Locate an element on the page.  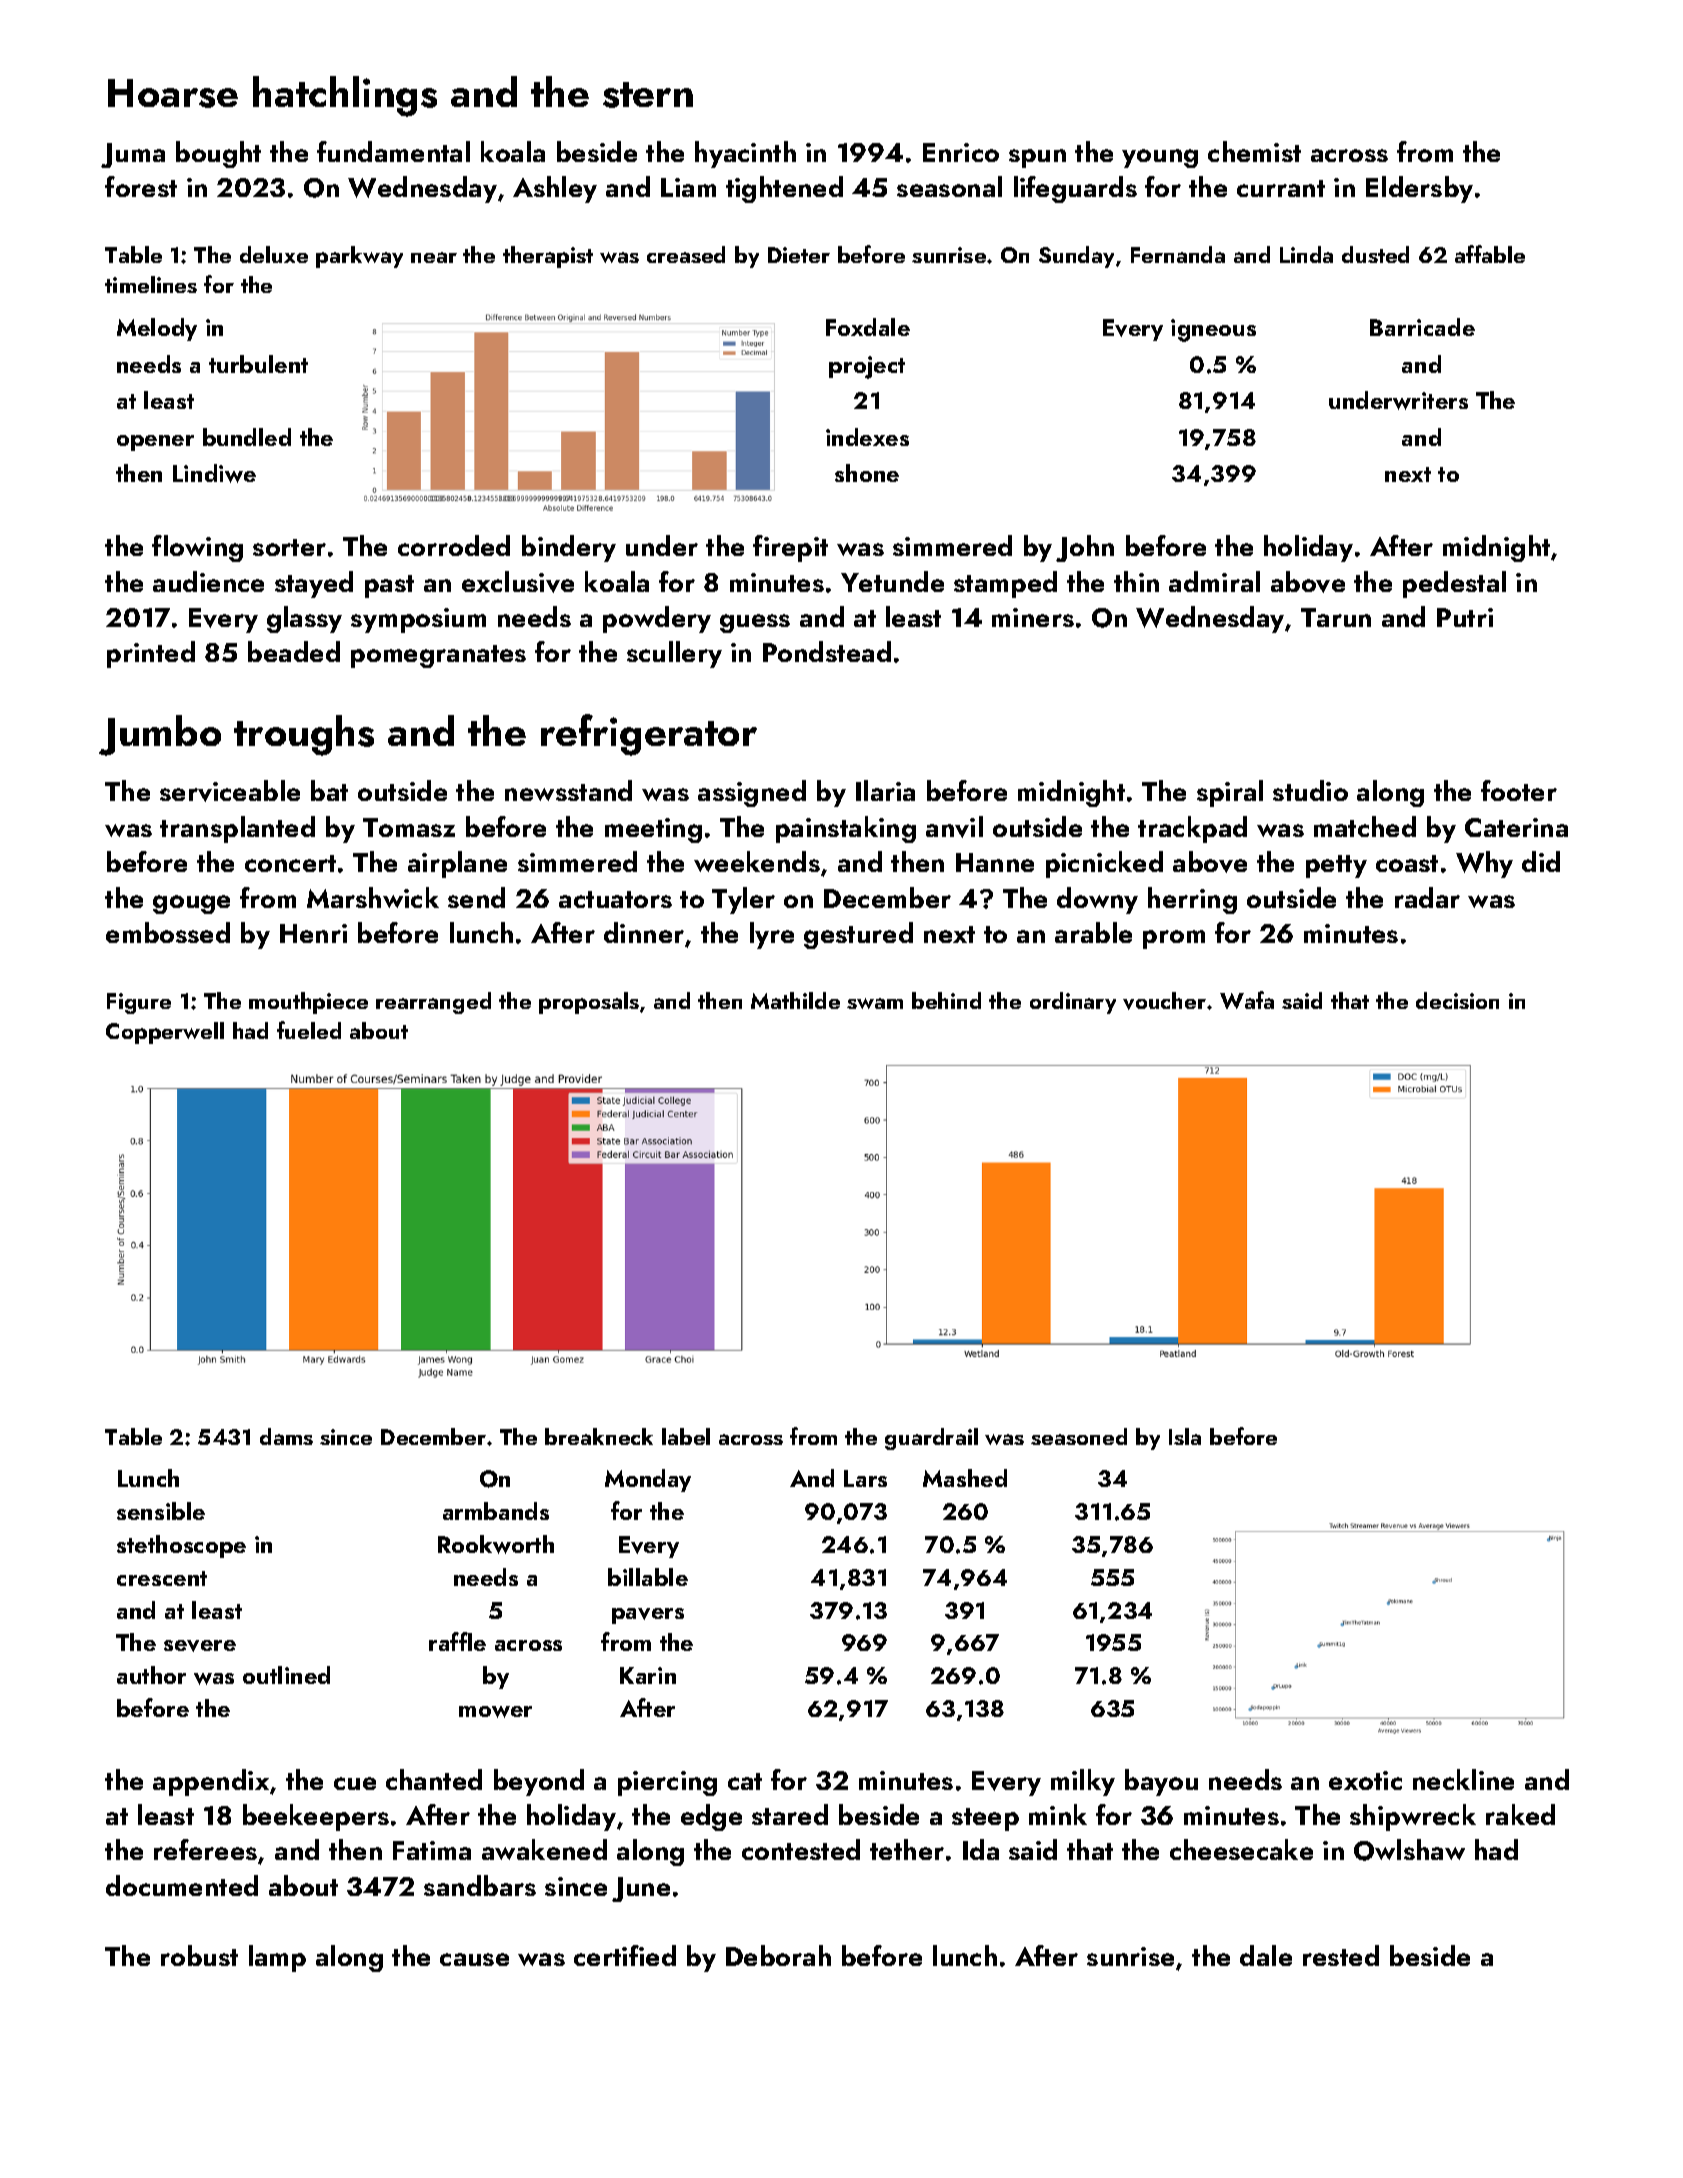
fueled is located at coordinates (309, 1030).
